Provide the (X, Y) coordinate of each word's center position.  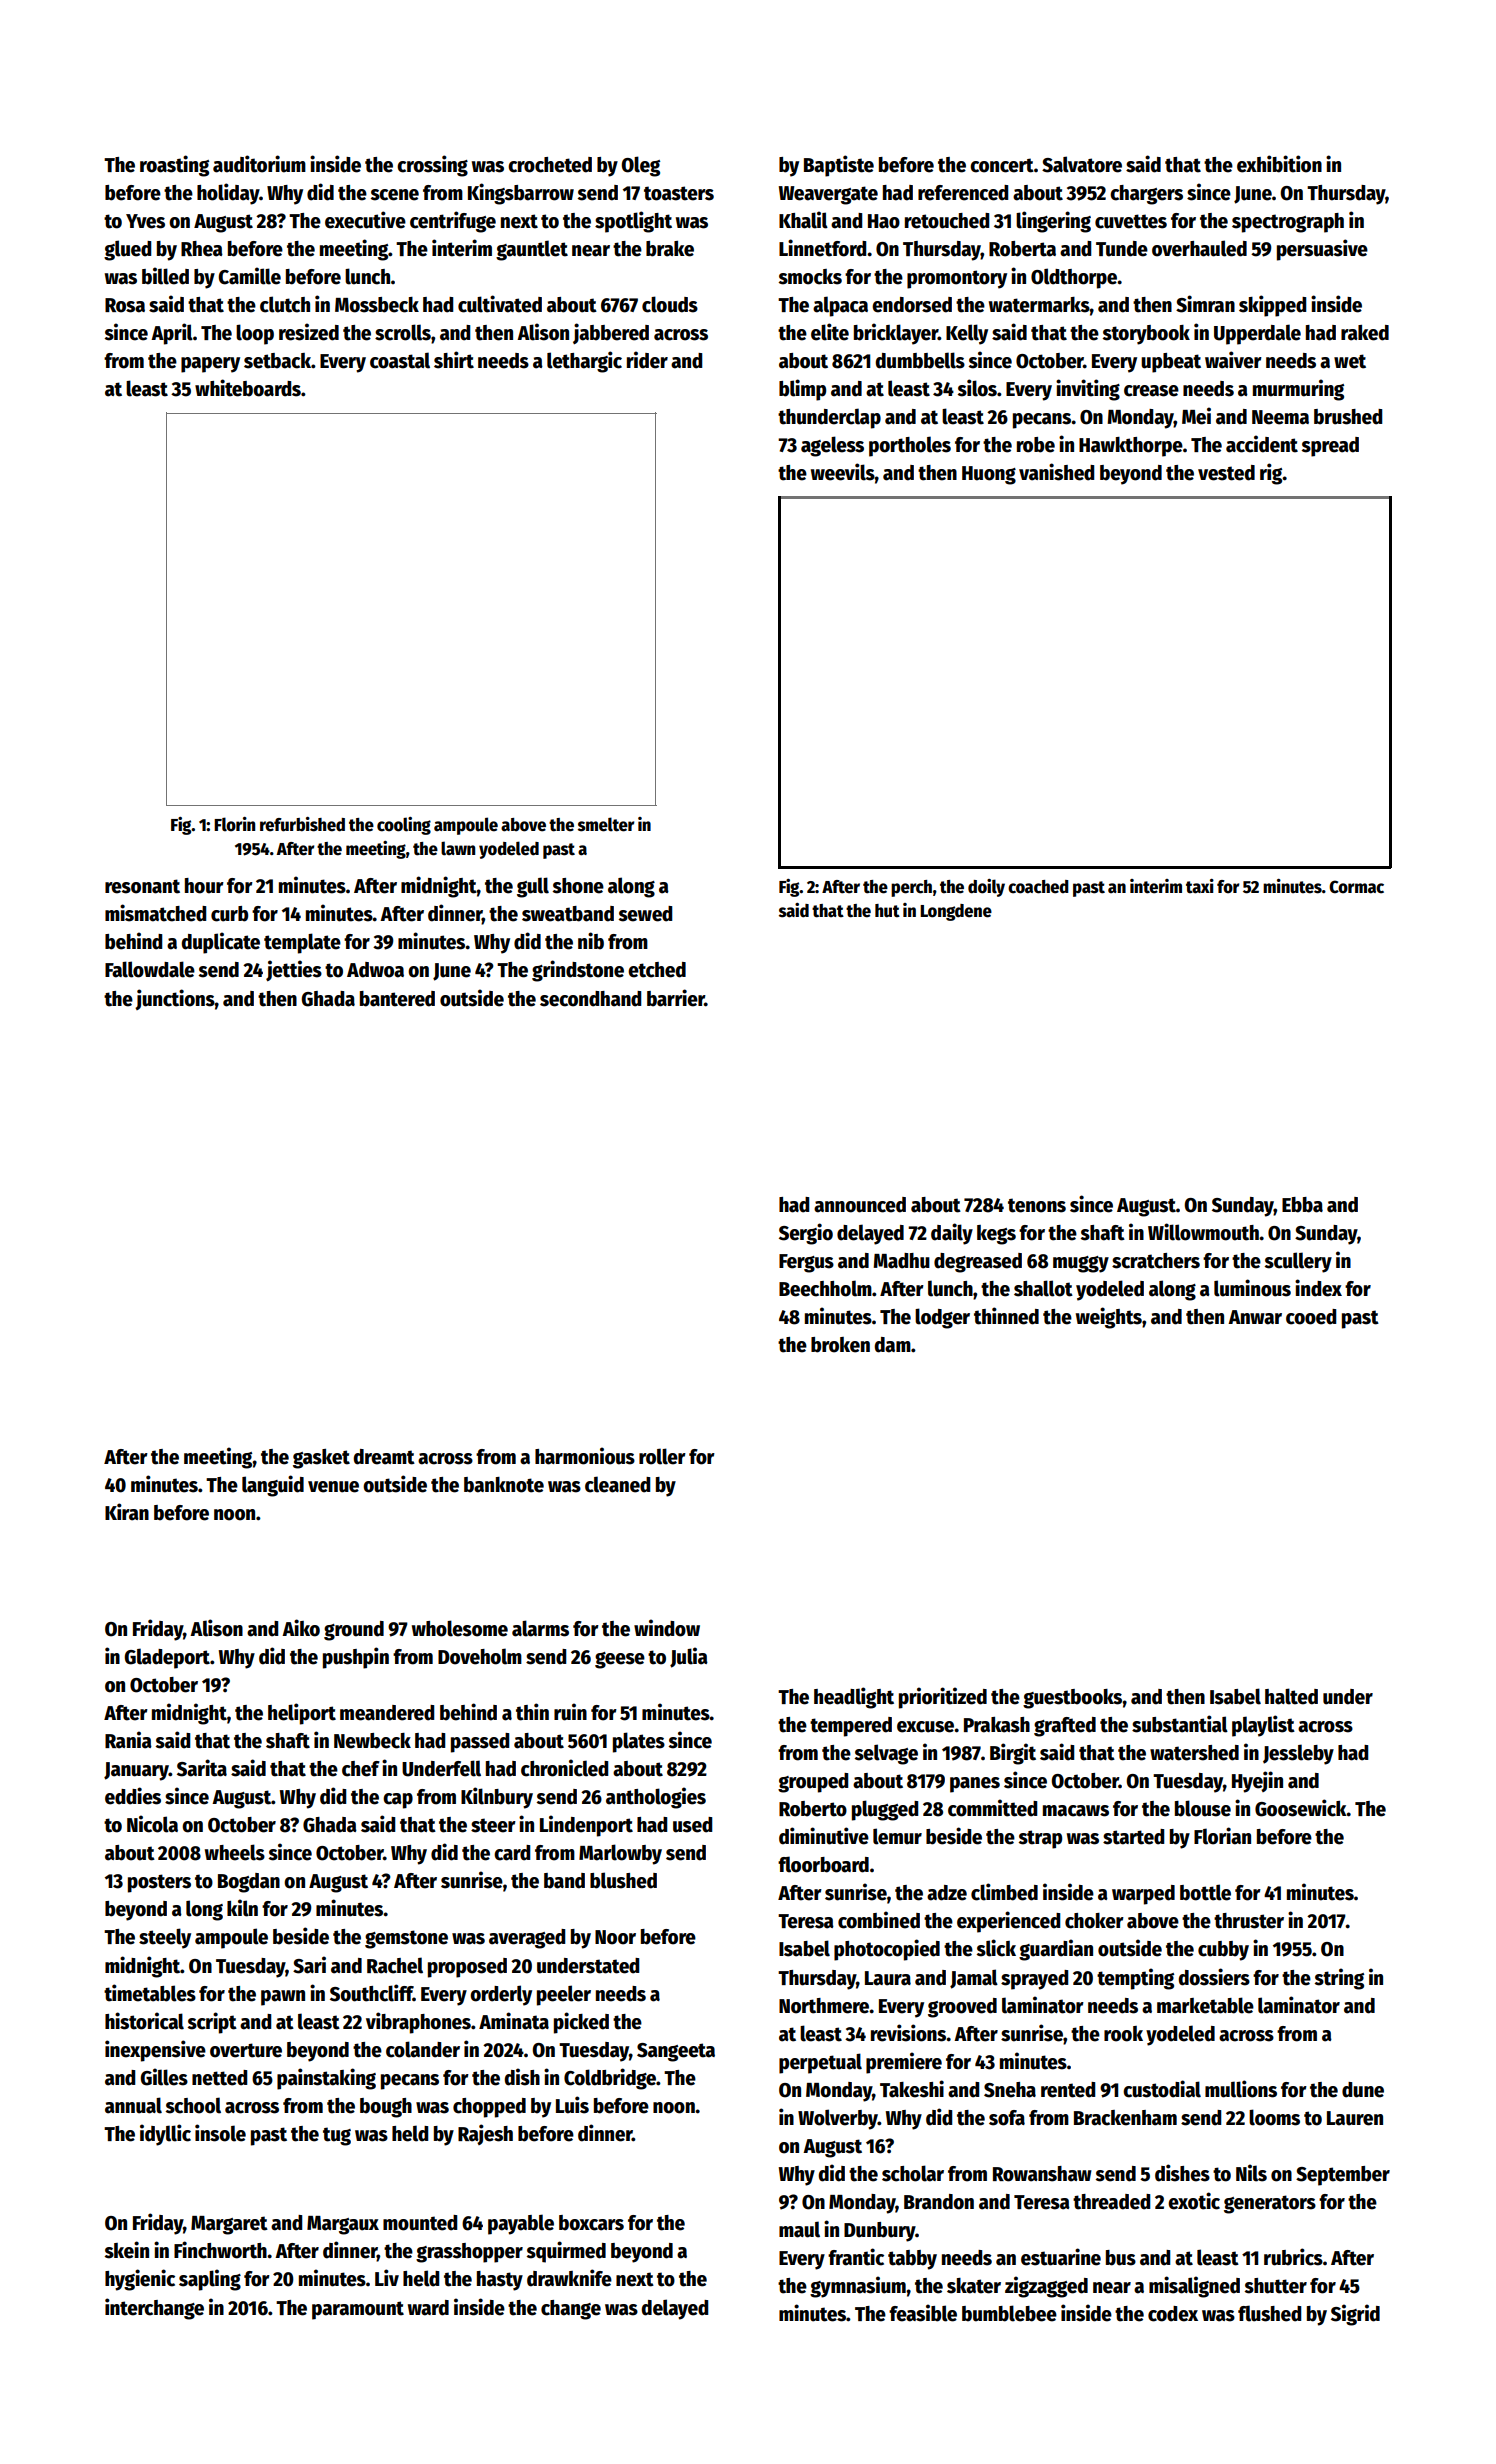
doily (986, 888)
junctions (175, 999)
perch (911, 888)
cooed (1311, 1317)
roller (662, 1456)
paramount (358, 2310)
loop (255, 334)
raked (1365, 333)
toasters (679, 193)
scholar (913, 2173)
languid (273, 1486)
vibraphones (418, 2023)
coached (1038, 887)
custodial (1162, 2089)
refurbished (302, 824)
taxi (1200, 886)
